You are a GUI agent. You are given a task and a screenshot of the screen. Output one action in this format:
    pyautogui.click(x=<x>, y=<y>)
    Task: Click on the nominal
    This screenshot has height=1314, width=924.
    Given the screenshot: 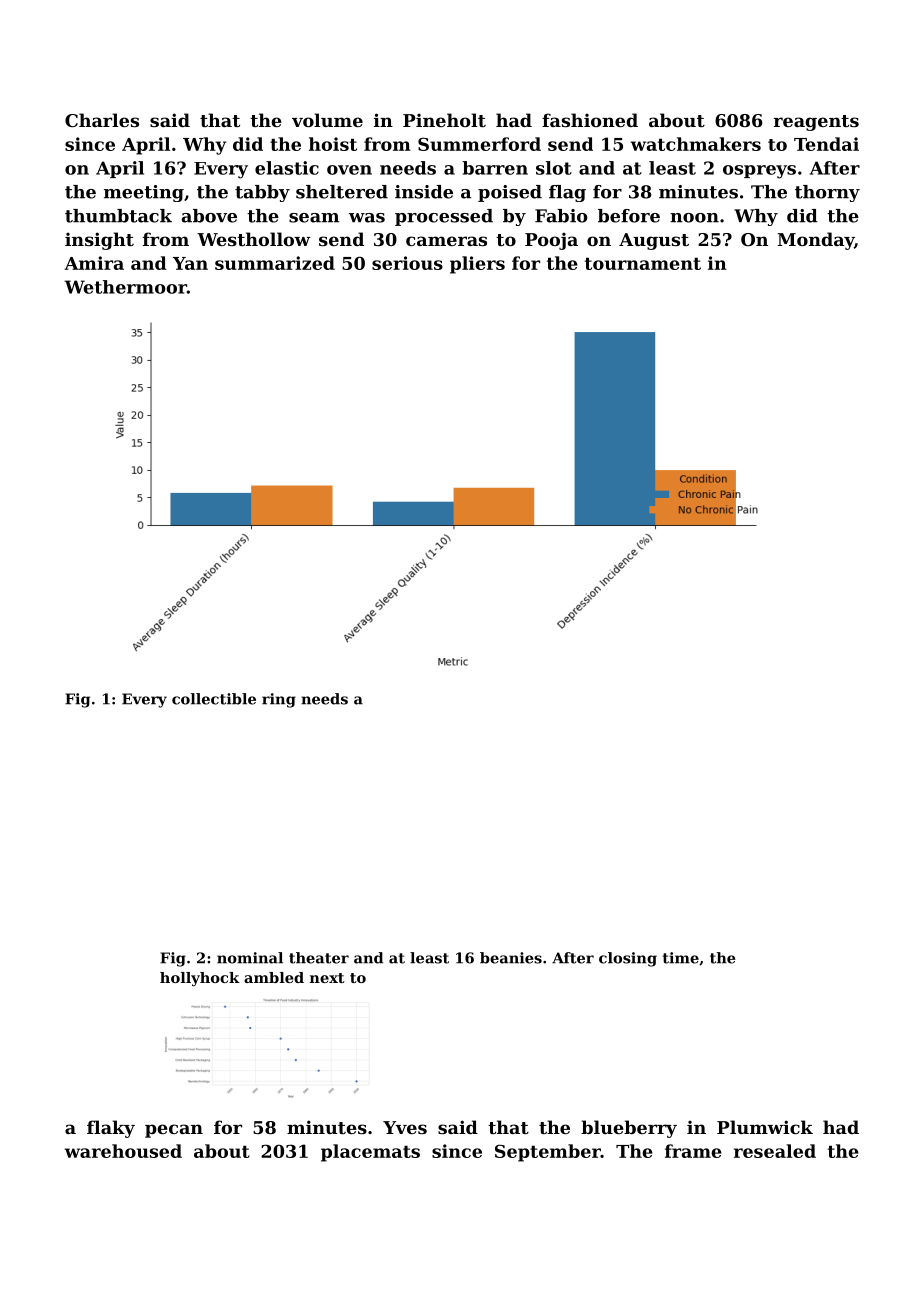 What is the action you would take?
    pyautogui.click(x=250, y=958)
